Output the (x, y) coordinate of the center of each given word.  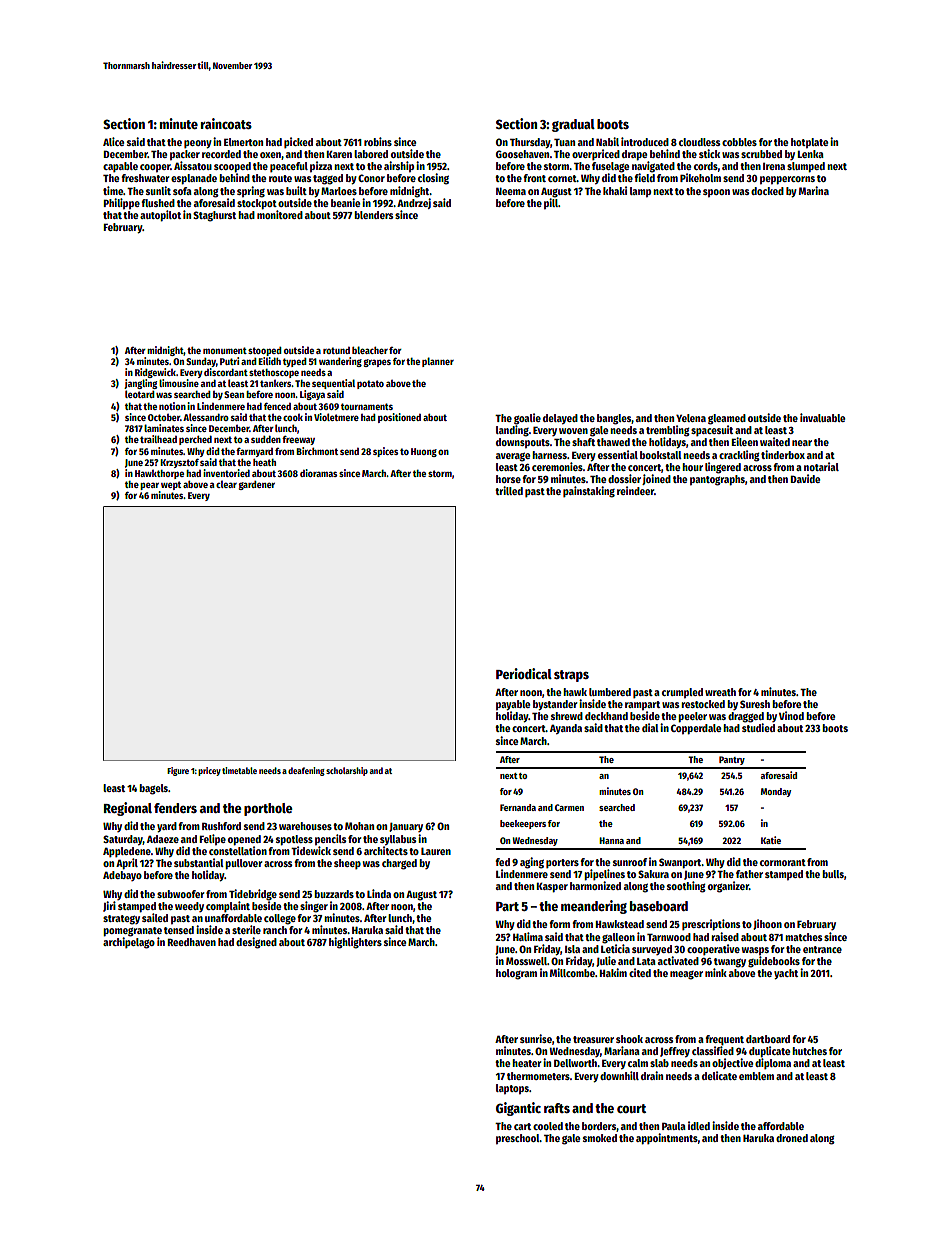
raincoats (226, 123)
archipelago (129, 943)
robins (378, 141)
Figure (178, 771)
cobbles (739, 142)
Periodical (524, 673)
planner (438, 362)
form (559, 924)
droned (792, 1138)
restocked (703, 704)
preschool (518, 1139)
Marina (814, 190)
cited (640, 972)
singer (314, 907)
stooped (265, 351)
